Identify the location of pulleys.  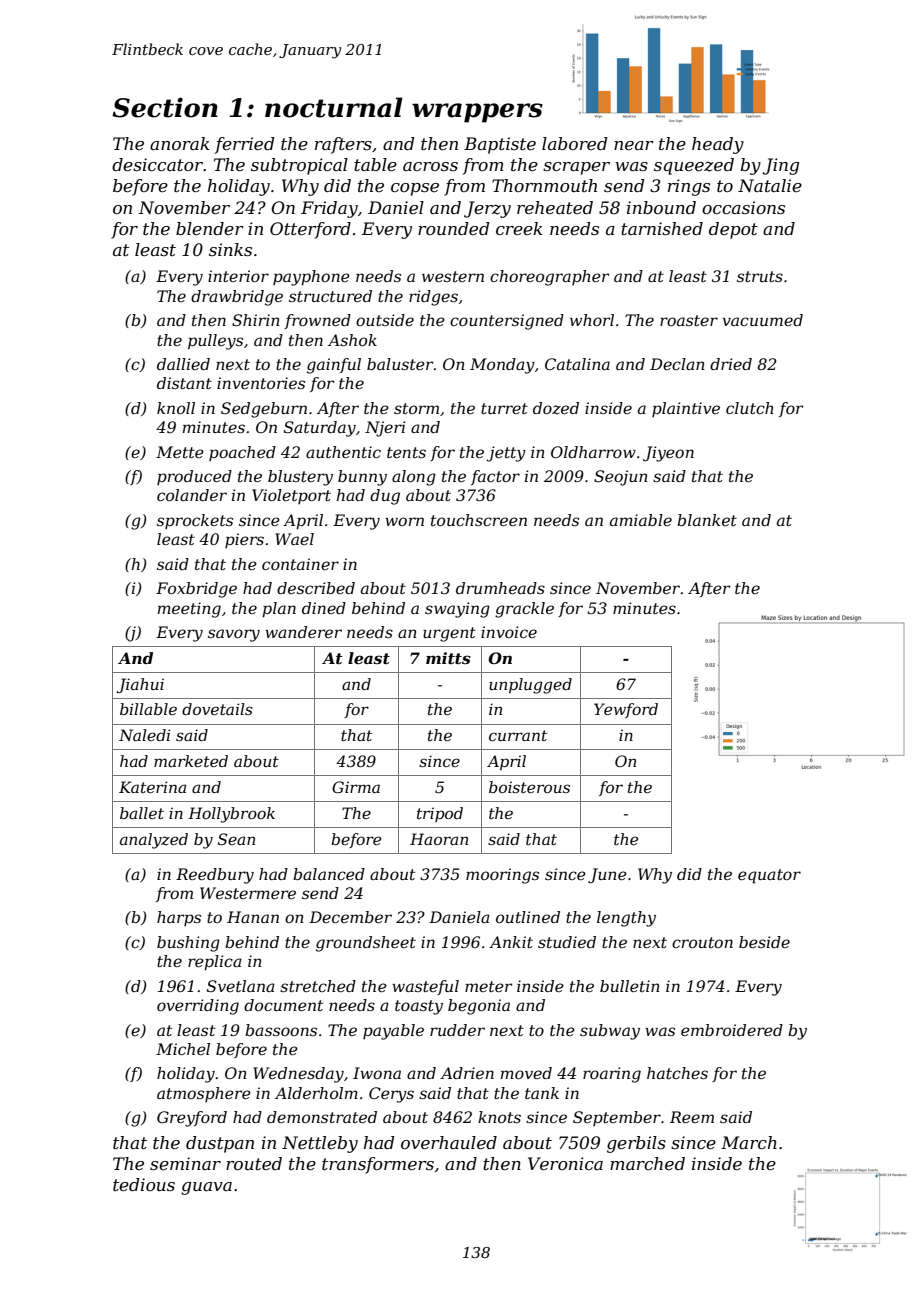
(215, 342).
